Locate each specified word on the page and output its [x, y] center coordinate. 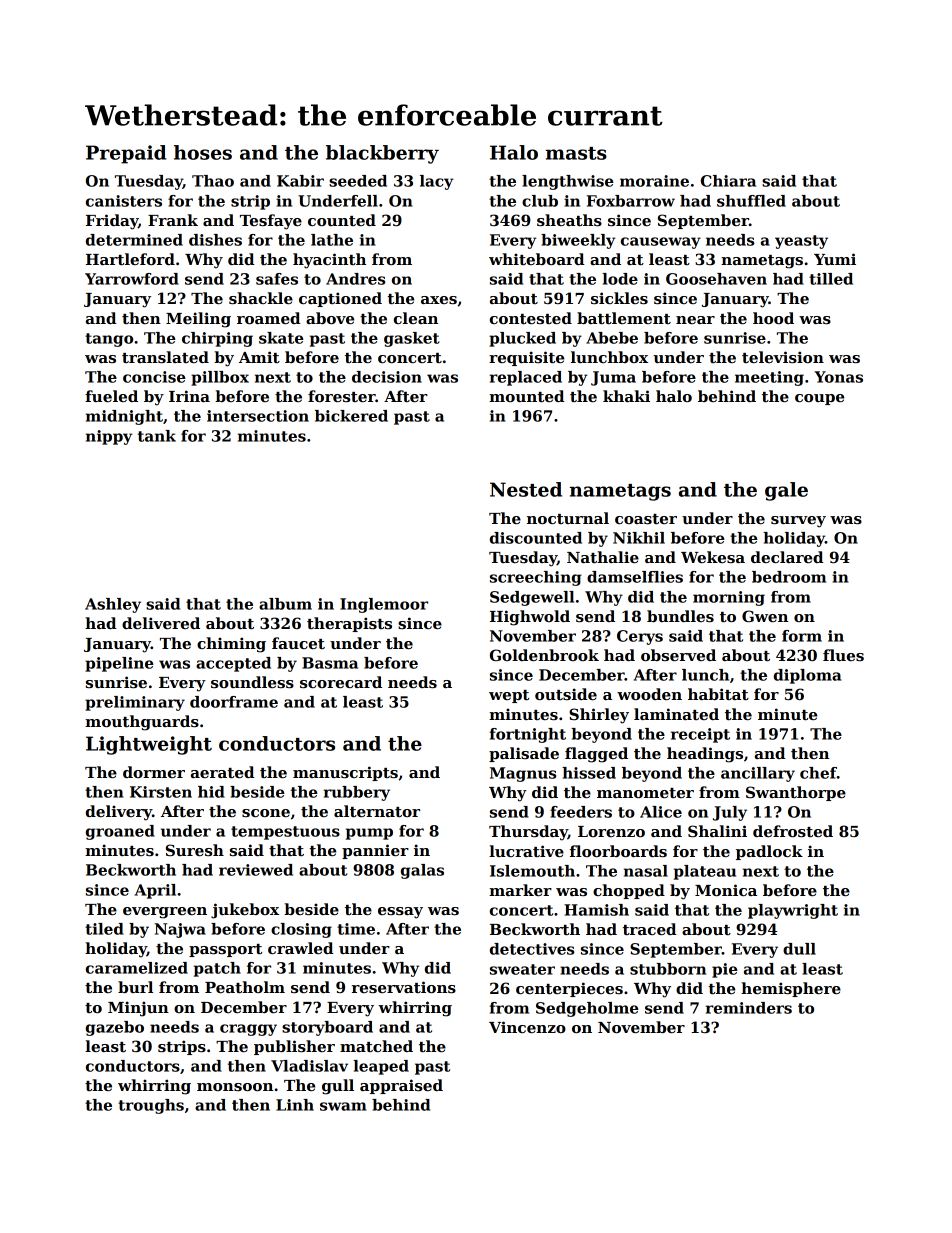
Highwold [530, 618]
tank [157, 436]
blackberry [382, 154]
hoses [203, 152]
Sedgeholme [587, 1009]
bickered [351, 416]
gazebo [115, 1028]
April [155, 891]
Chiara [728, 181]
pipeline [119, 664]
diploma [807, 676]
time [356, 929]
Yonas [838, 377]
